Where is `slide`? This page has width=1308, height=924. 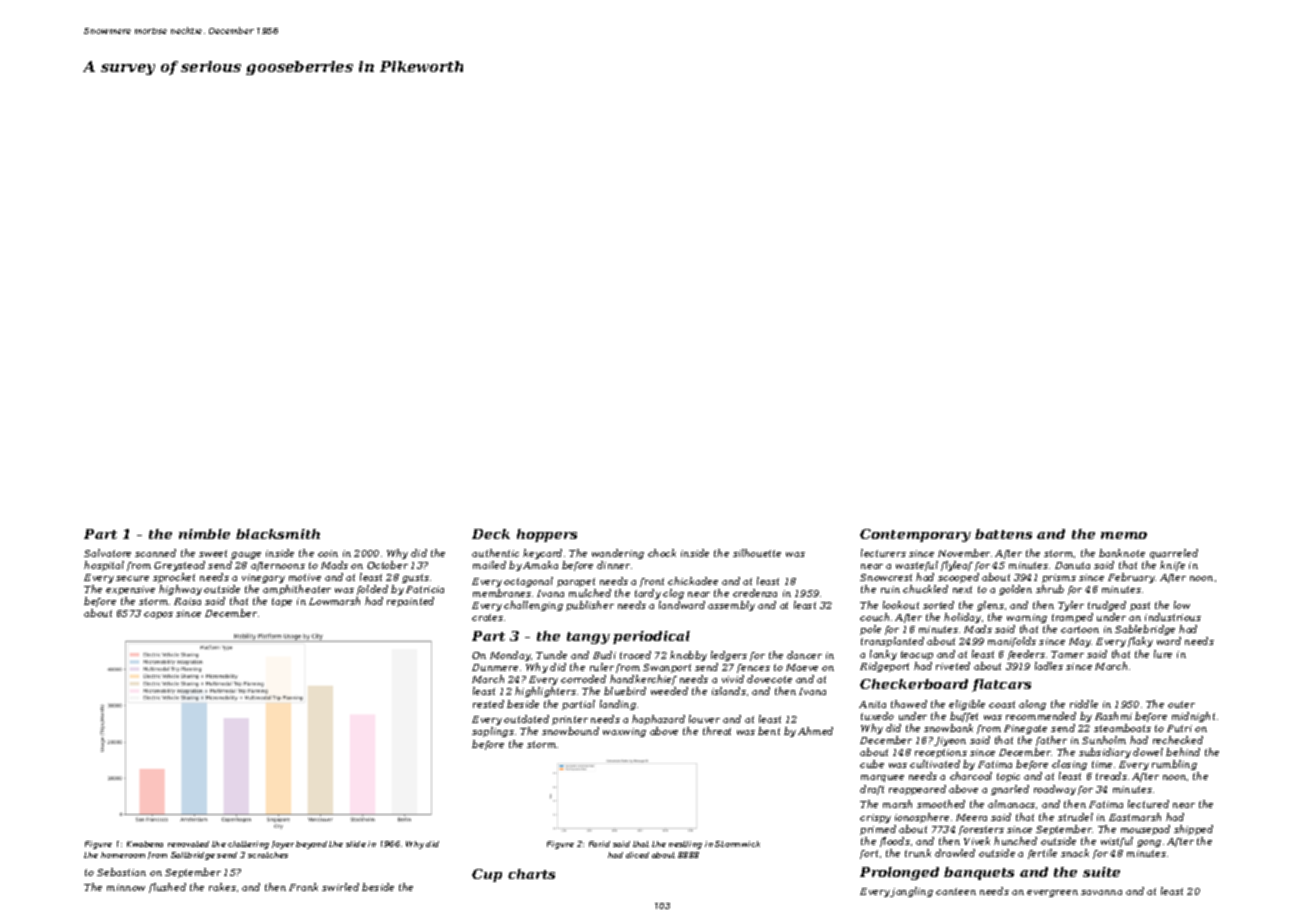 slide is located at coordinates (356, 844).
